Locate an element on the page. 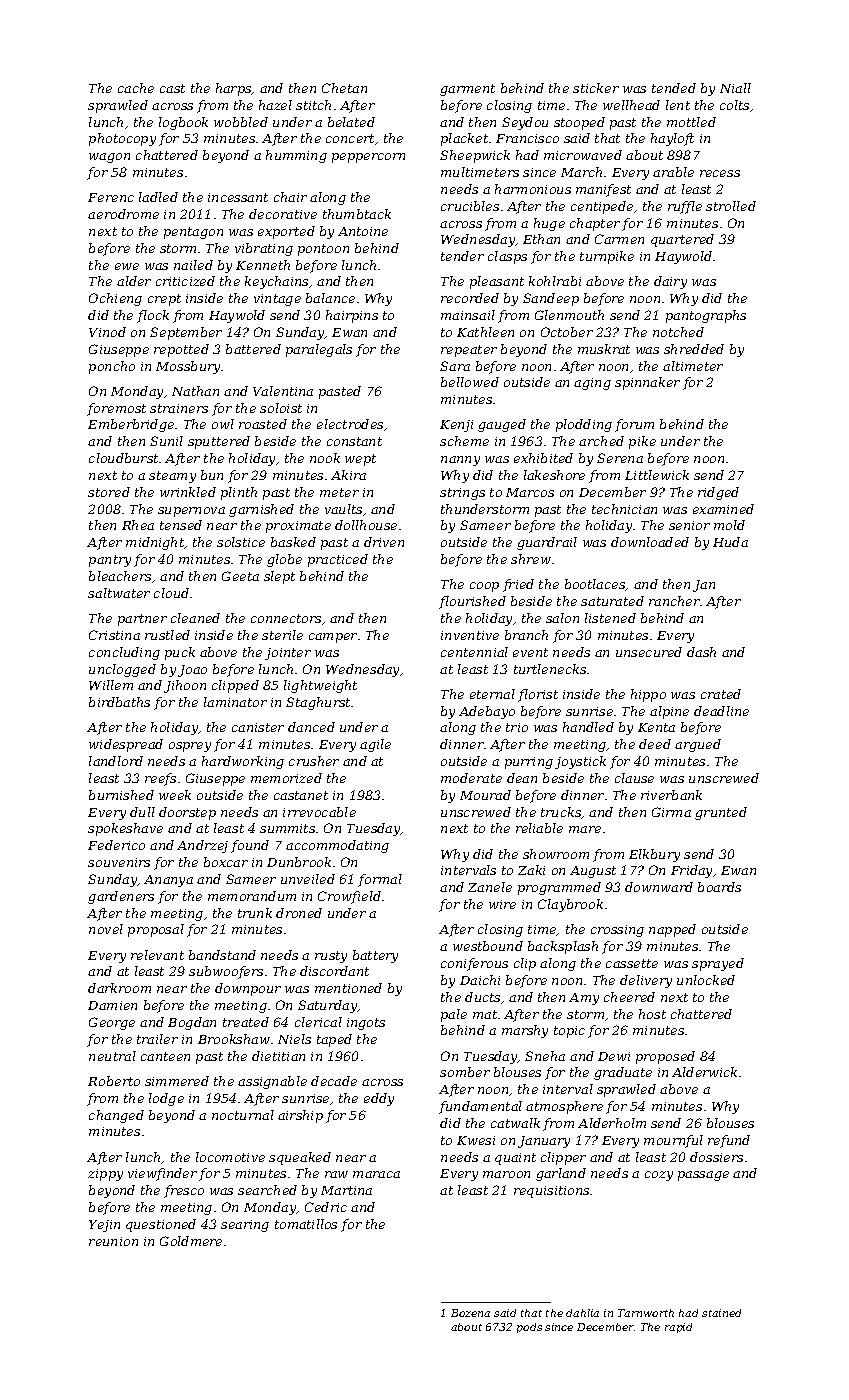 The width and height of the document is (849, 1400). Goldmere is located at coordinates (191, 1241).
